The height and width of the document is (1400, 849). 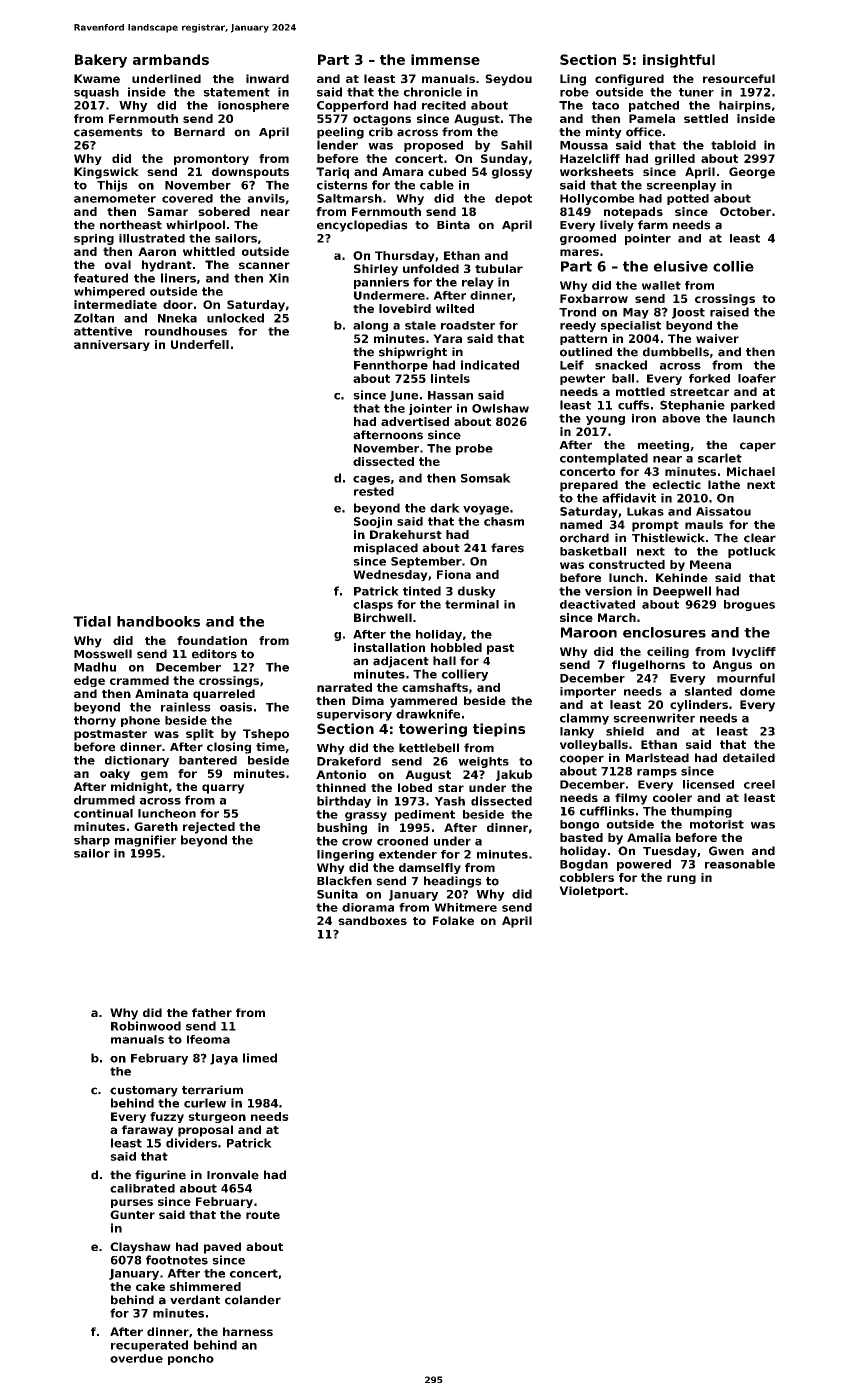 What do you see at coordinates (250, 173) in the document?
I see `downspouts` at bounding box center [250, 173].
